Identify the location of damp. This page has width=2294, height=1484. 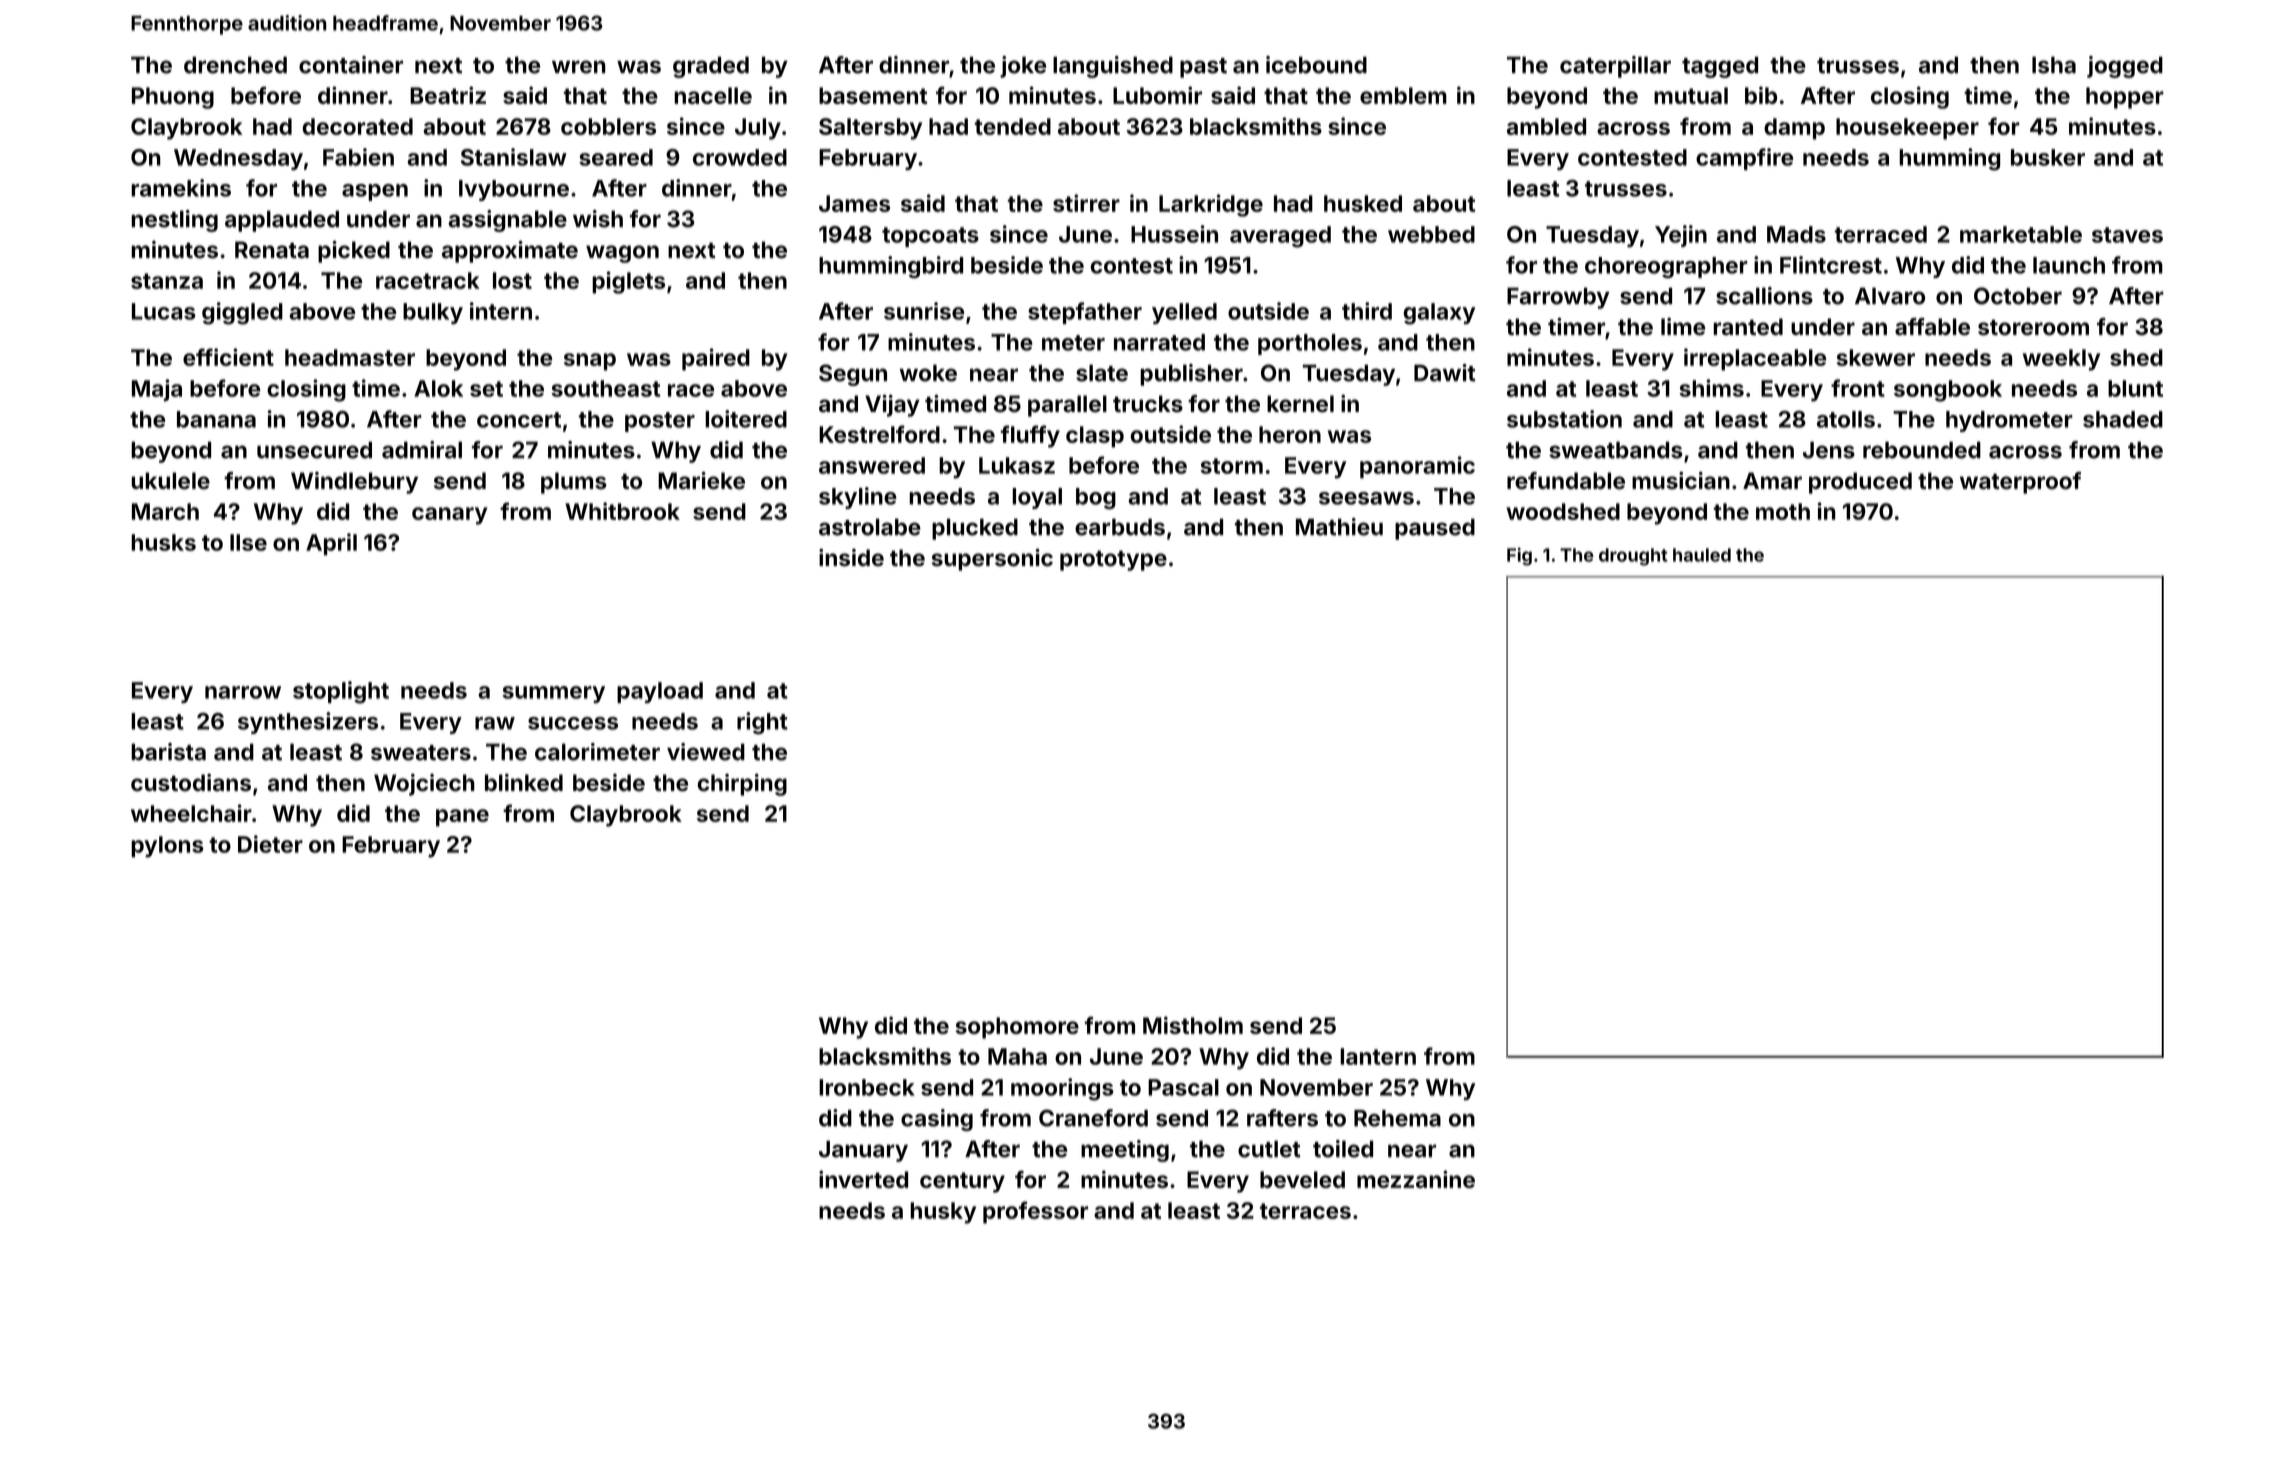
(1794, 129).
